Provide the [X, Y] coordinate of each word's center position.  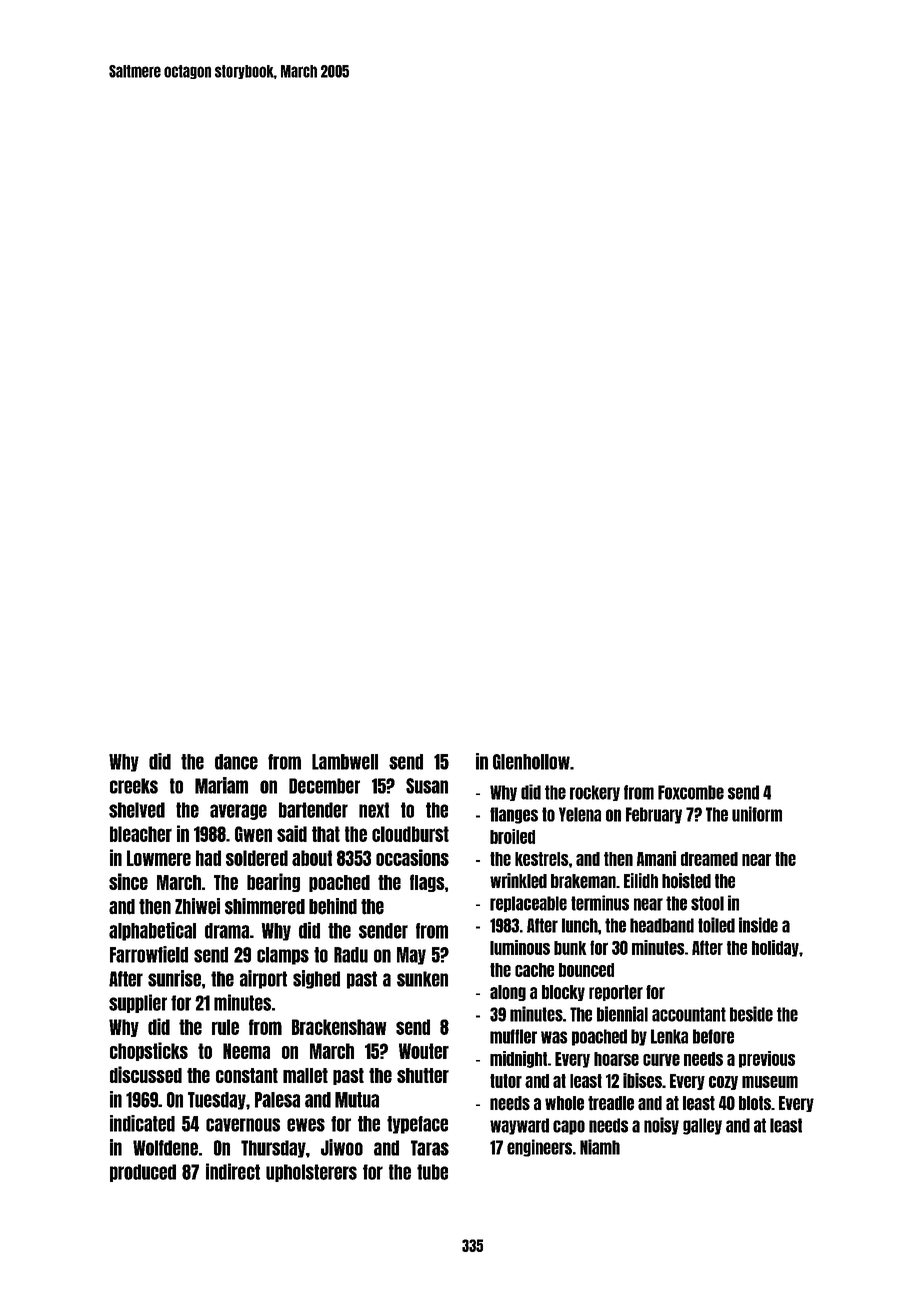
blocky [563, 993]
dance [236, 762]
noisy [661, 1126]
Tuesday [217, 1101]
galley [702, 1126]
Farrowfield [149, 954]
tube [432, 1172]
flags [427, 883]
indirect [233, 1171]
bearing [273, 882]
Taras [430, 1148]
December [324, 786]
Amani [656, 858]
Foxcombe [691, 792]
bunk [570, 948]
